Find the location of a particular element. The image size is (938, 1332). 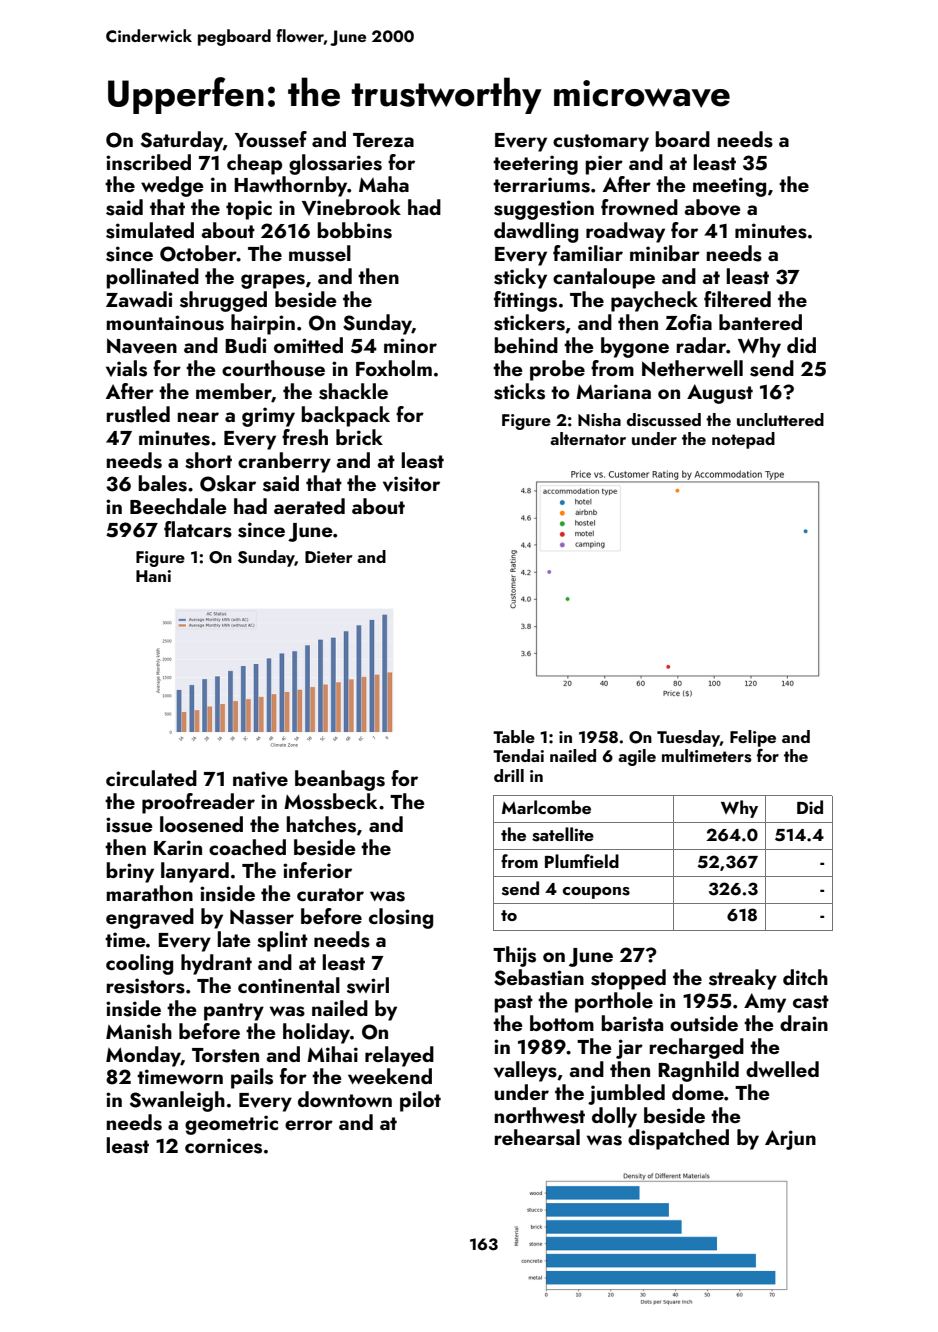

Table is located at coordinates (514, 736).
